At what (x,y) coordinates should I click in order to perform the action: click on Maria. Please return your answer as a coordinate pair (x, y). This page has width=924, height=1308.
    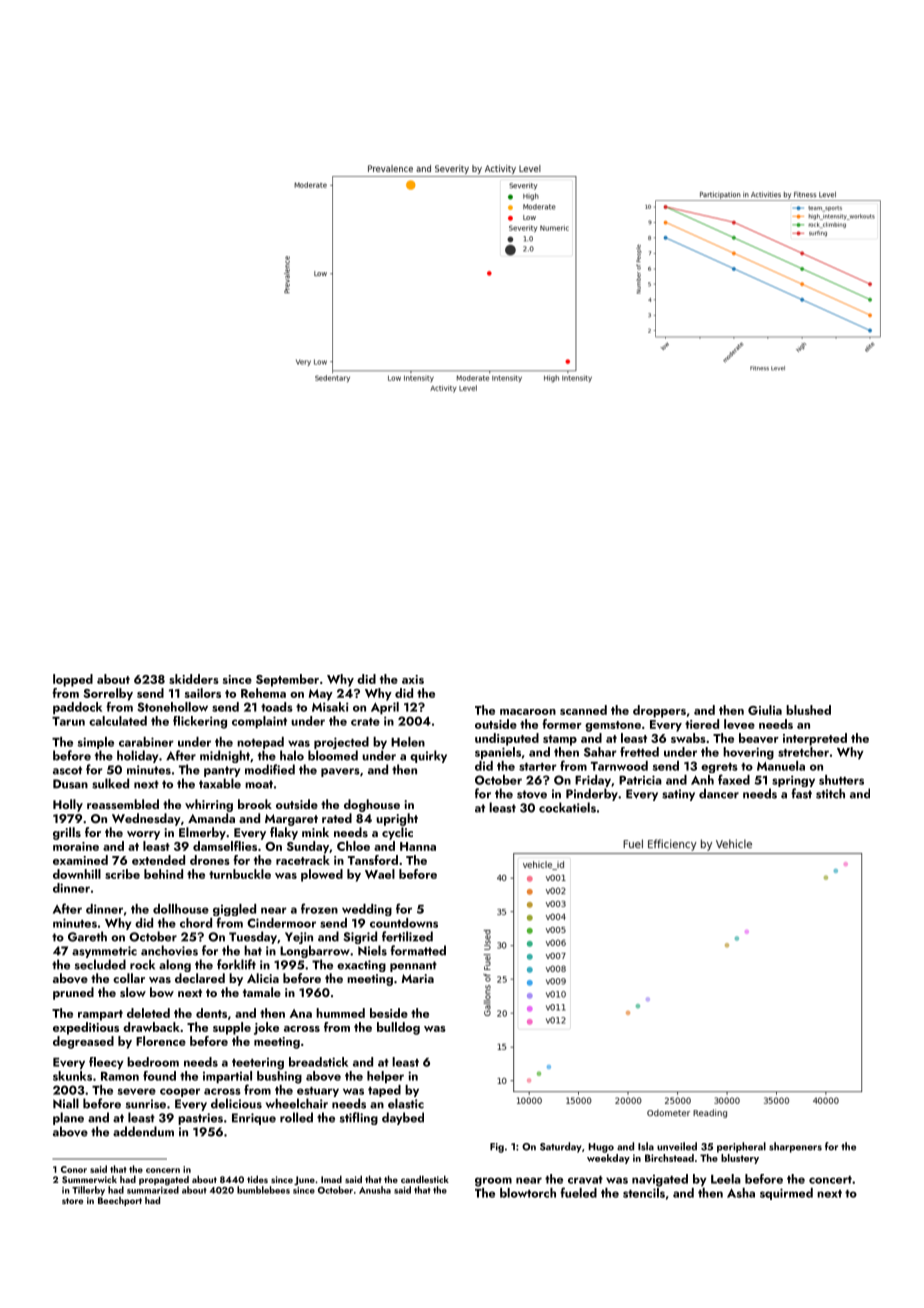
    Looking at the image, I should click on (417, 978).
